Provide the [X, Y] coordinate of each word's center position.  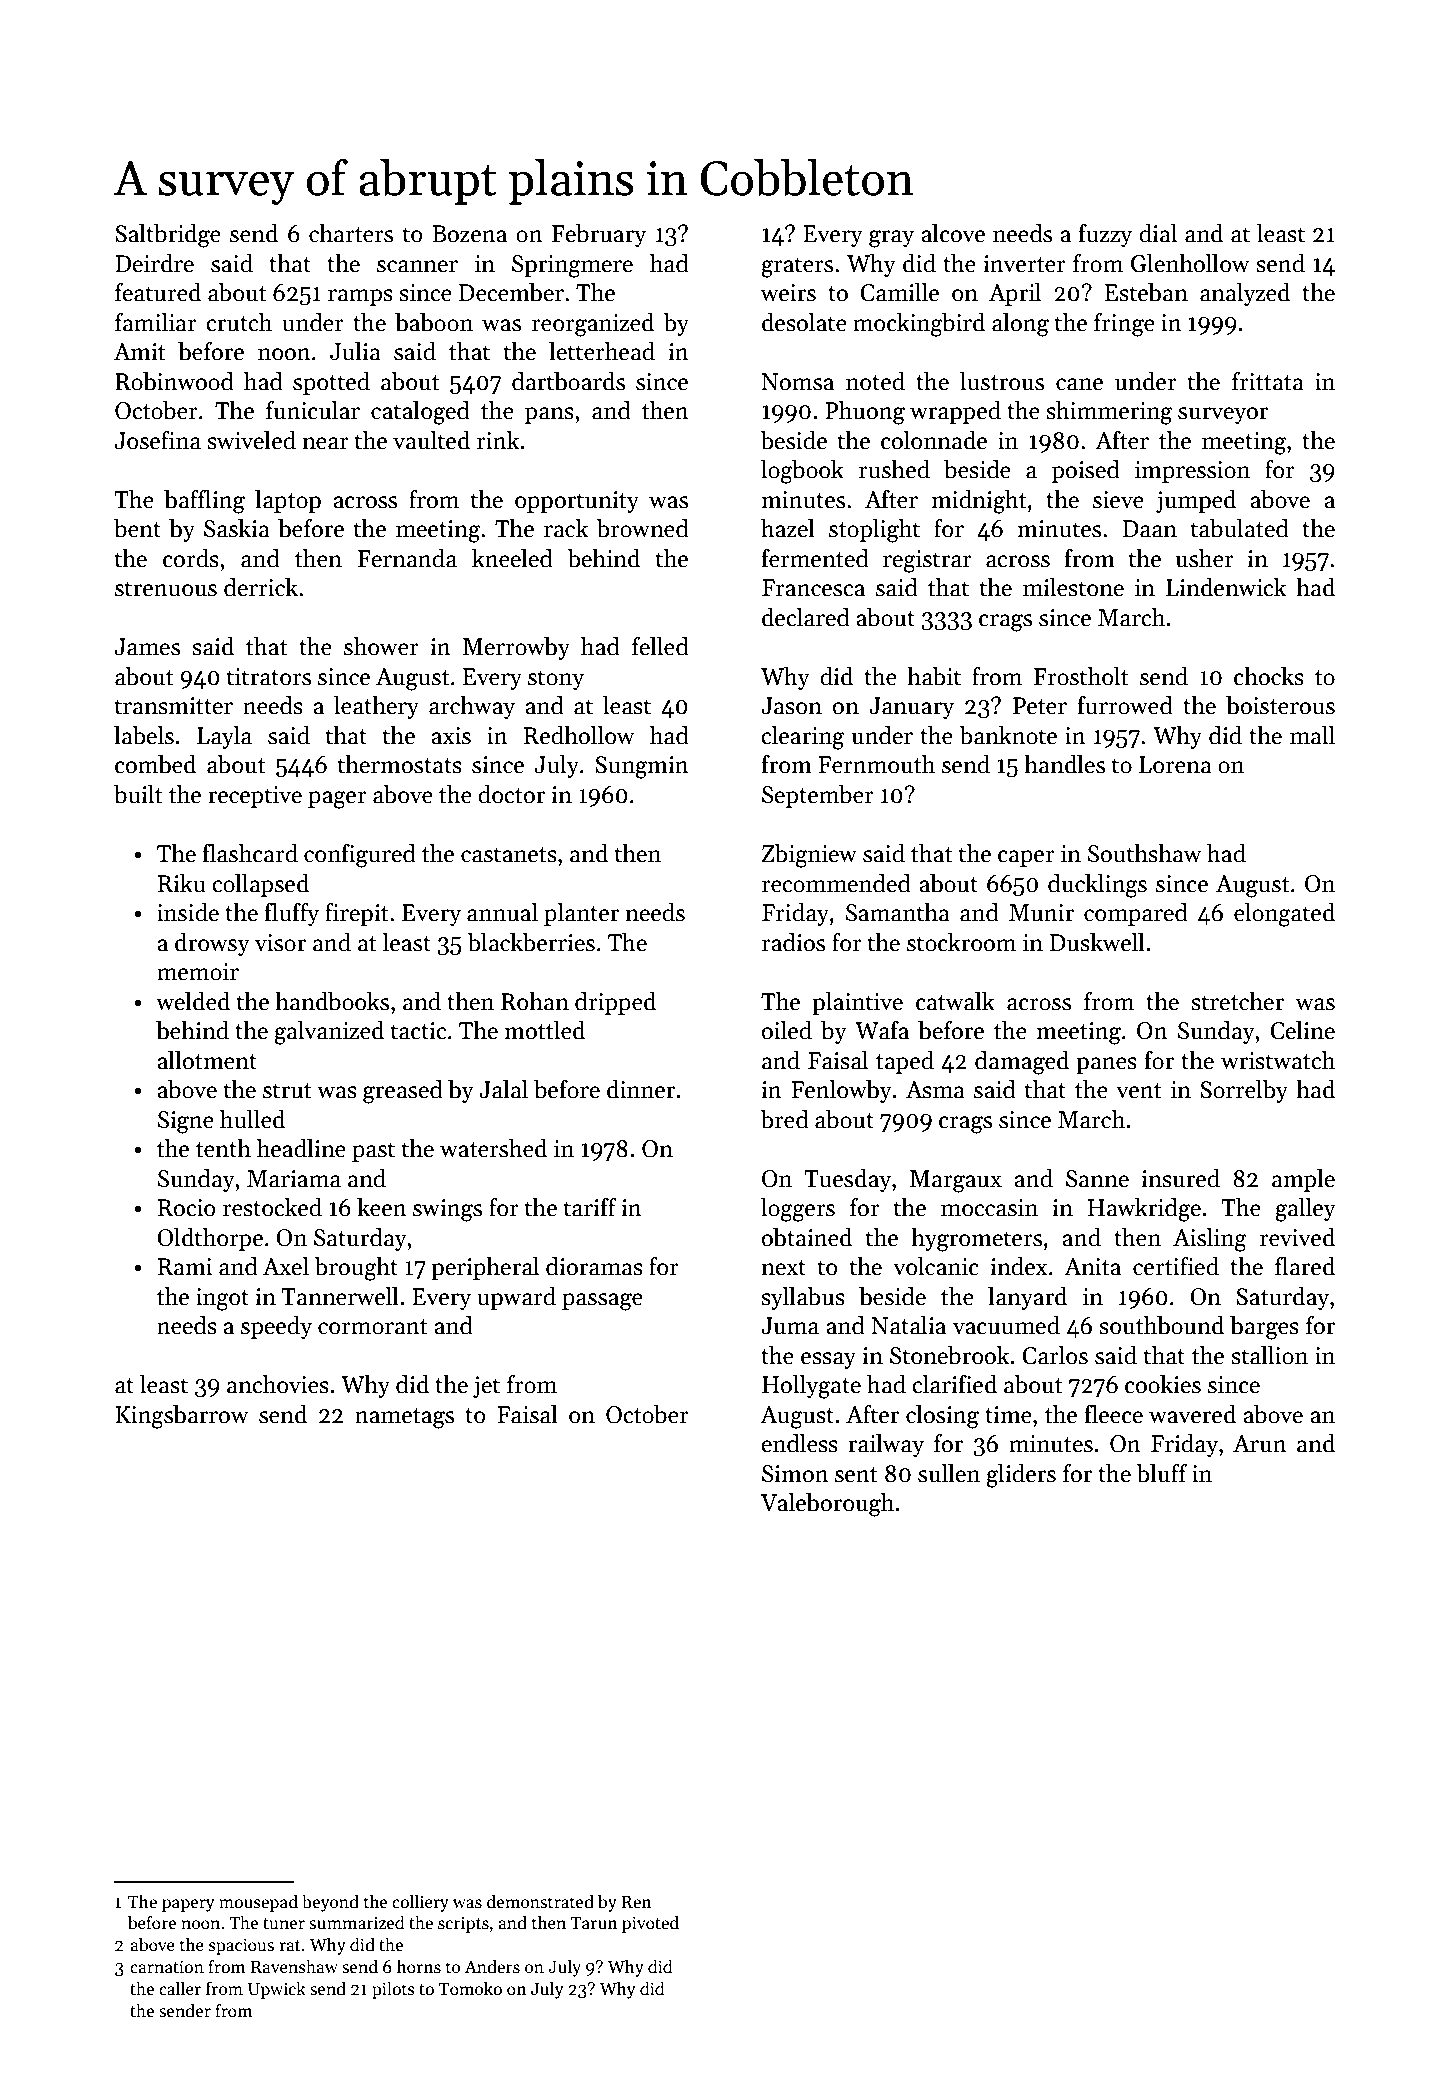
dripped [615, 1003]
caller [180, 1988]
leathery [376, 707]
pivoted [650, 1924]
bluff [1161, 1473]
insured [1180, 1178]
